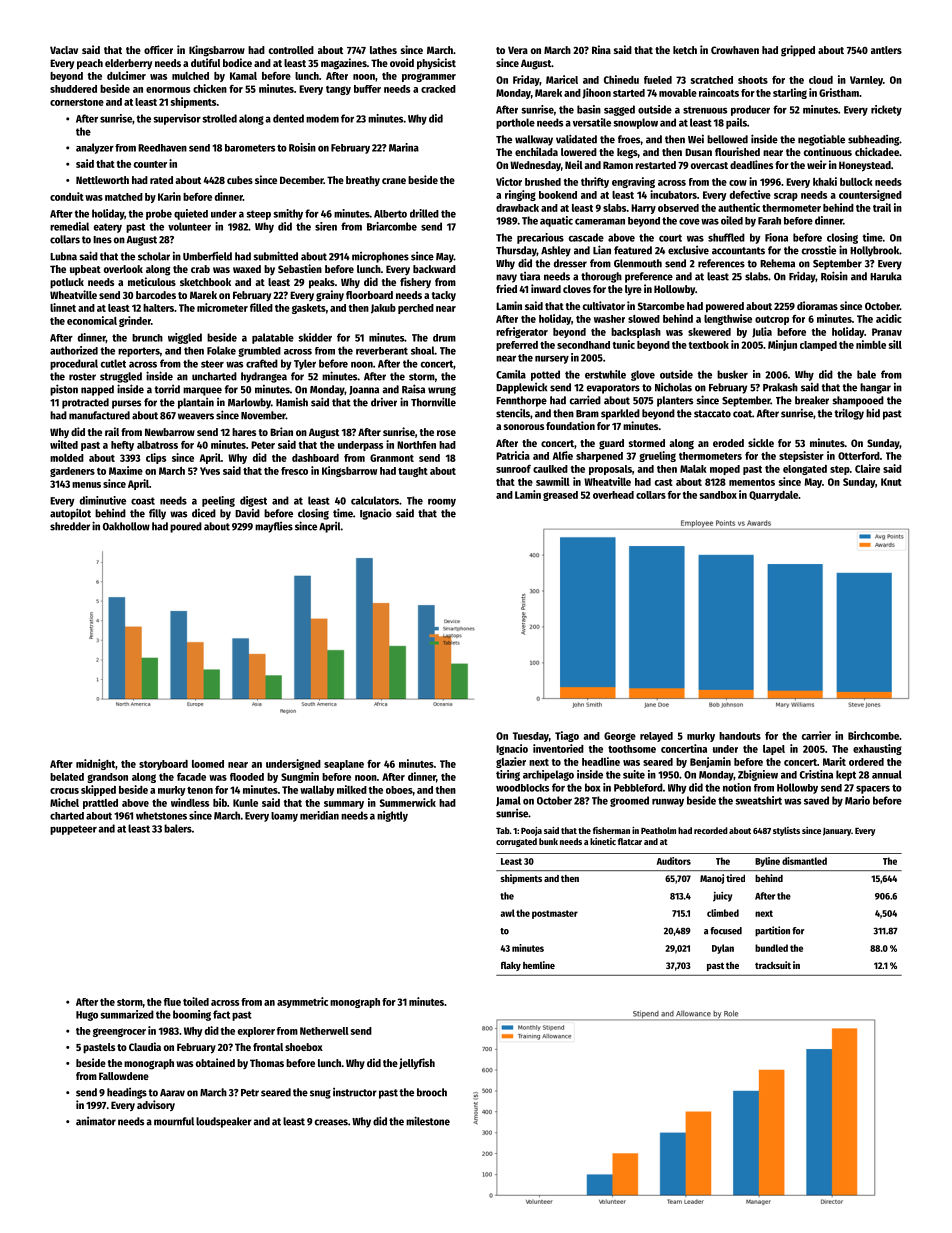 The image size is (952, 1233). What do you see at coordinates (64, 50) in the screenshot?
I see `Vaclav` at bounding box center [64, 50].
